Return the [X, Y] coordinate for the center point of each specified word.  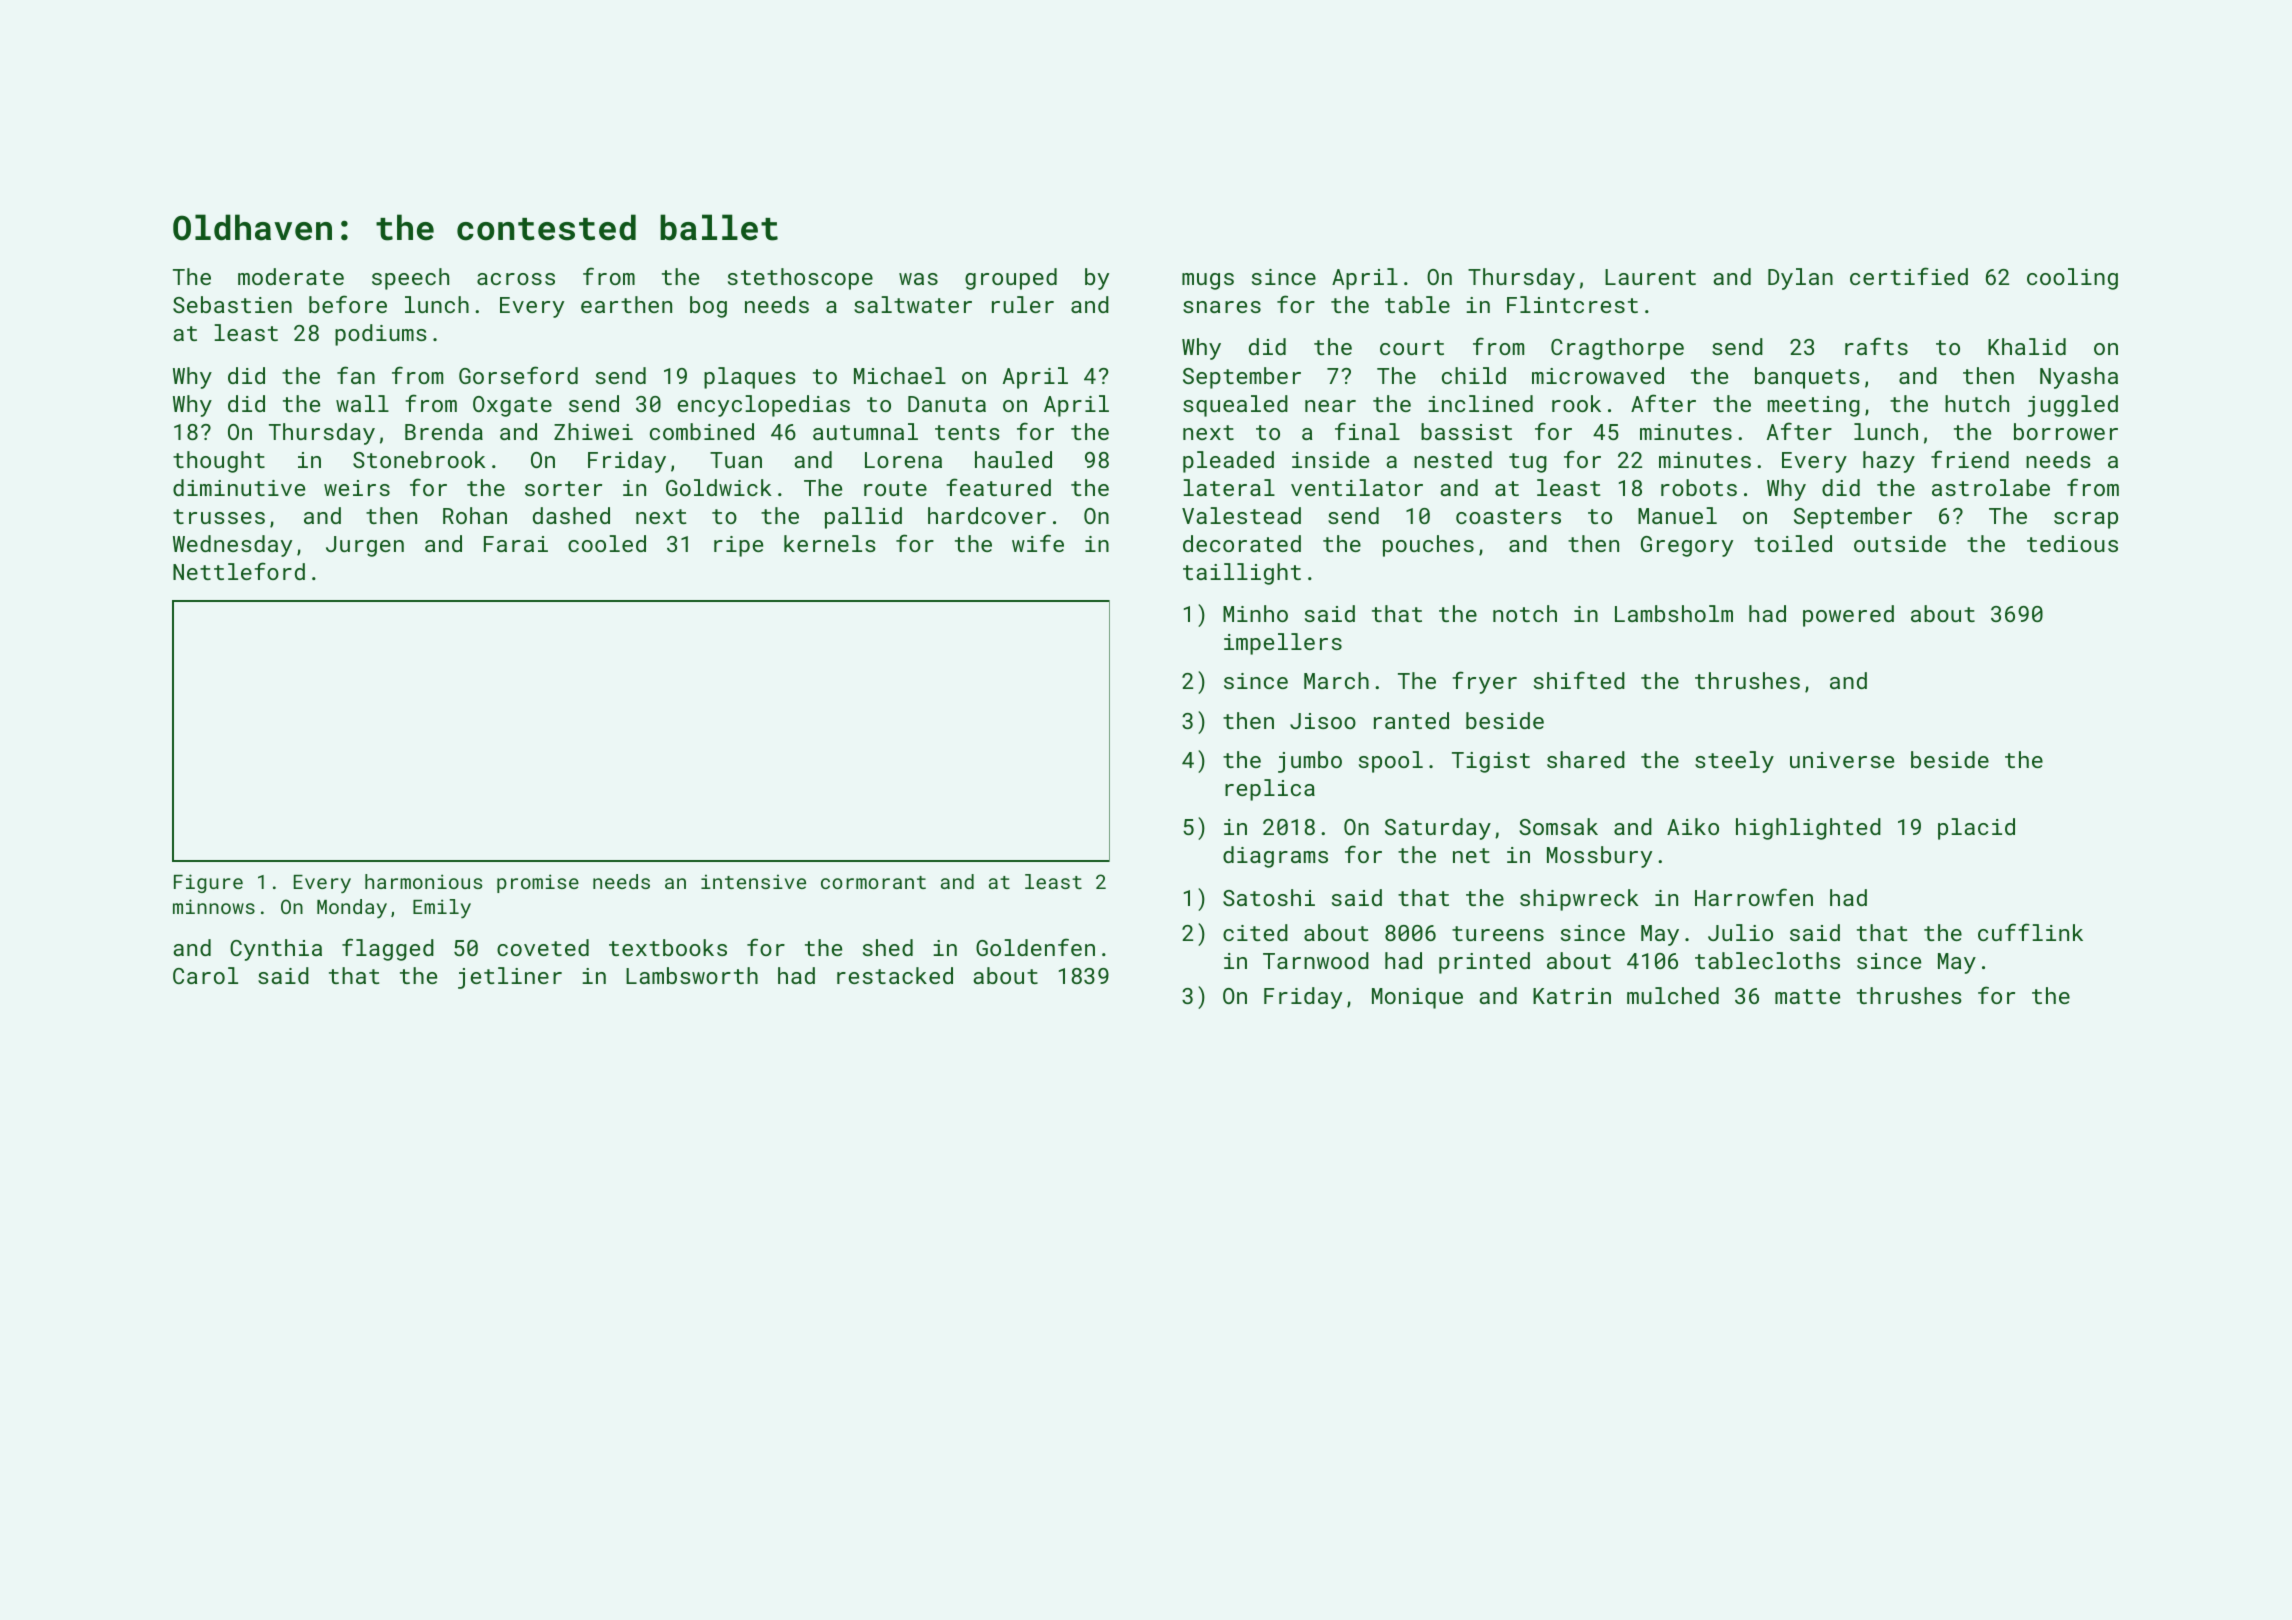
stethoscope [800, 279]
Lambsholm [1674, 613]
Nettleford [239, 571]
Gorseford [518, 375]
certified [1909, 276]
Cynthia [276, 950]
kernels [830, 543]
